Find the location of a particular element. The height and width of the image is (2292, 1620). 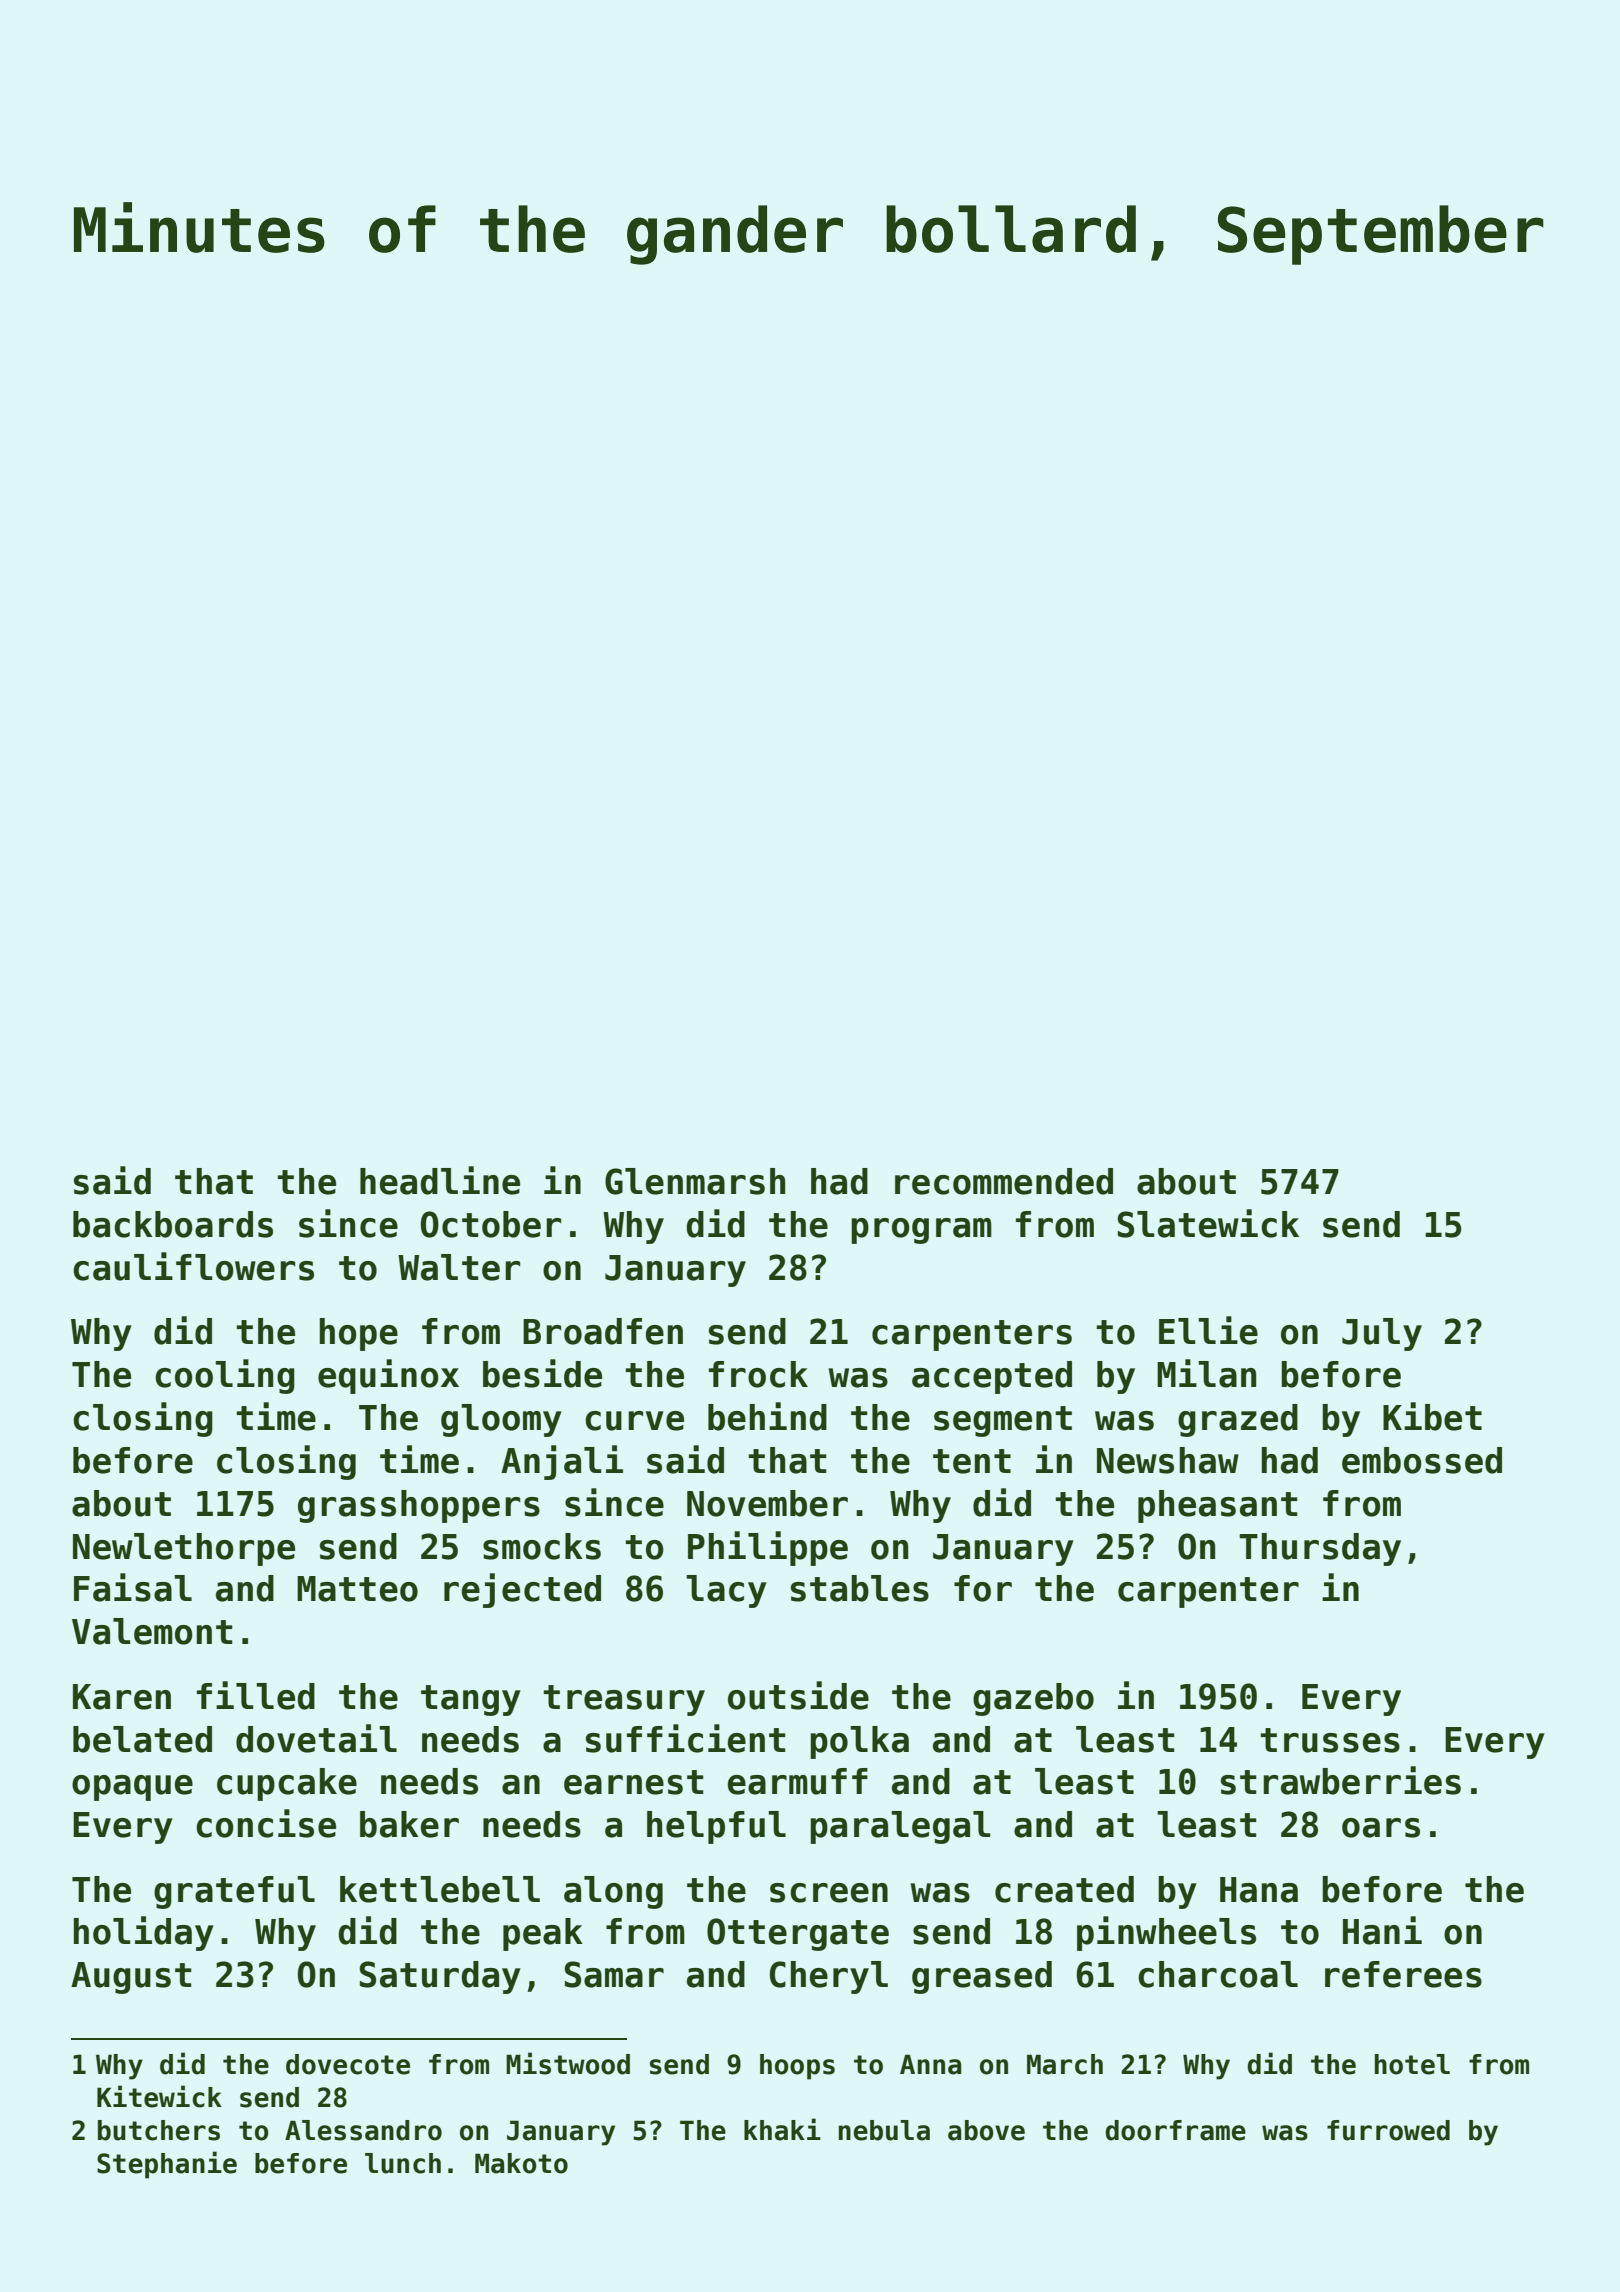

Walter is located at coordinates (459, 1267).
